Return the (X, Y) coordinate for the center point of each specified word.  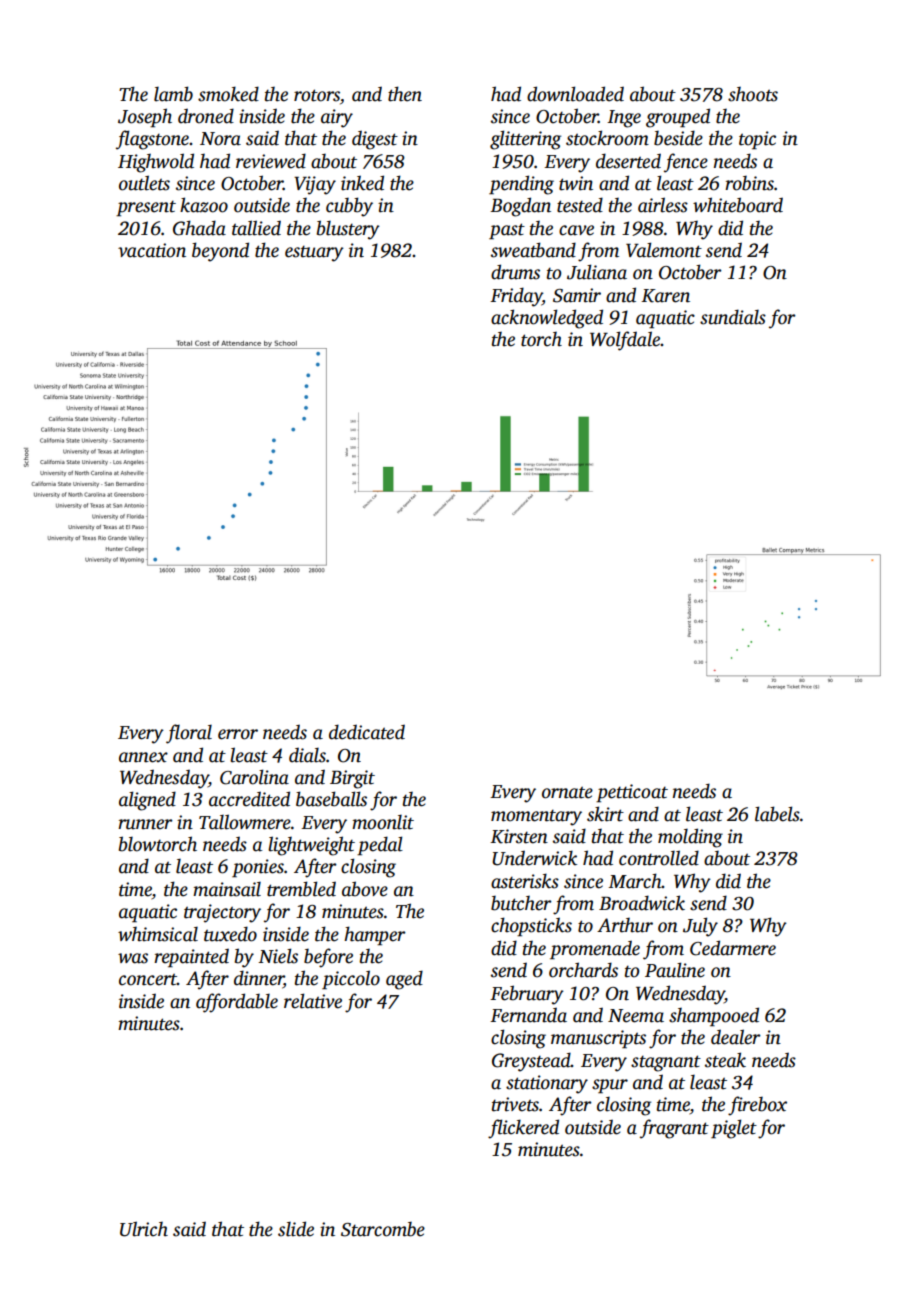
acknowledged (547, 319)
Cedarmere (733, 948)
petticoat (632, 793)
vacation (152, 250)
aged (404, 980)
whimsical (158, 934)
